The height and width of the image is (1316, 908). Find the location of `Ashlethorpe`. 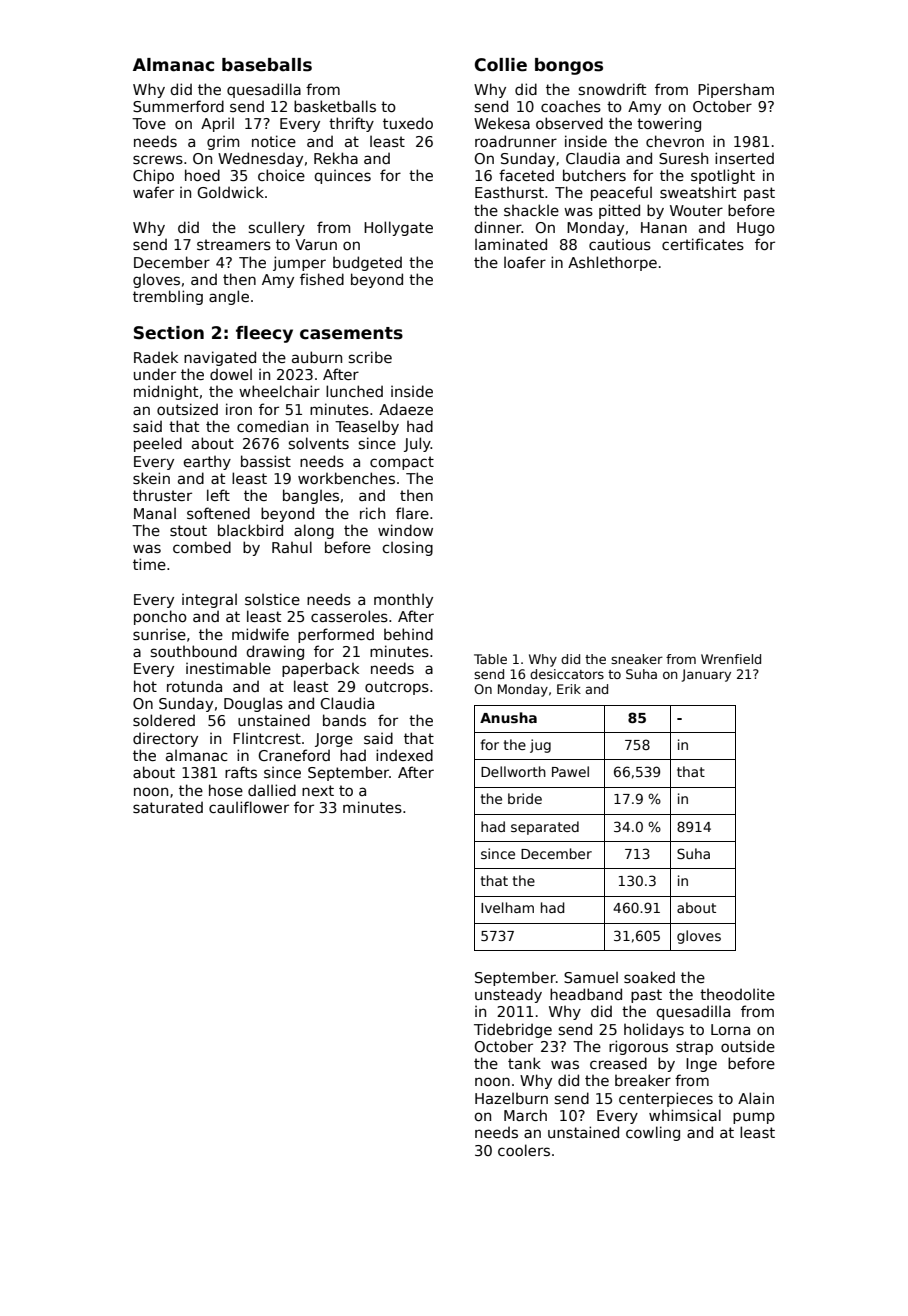

Ashlethorpe is located at coordinates (612, 263).
